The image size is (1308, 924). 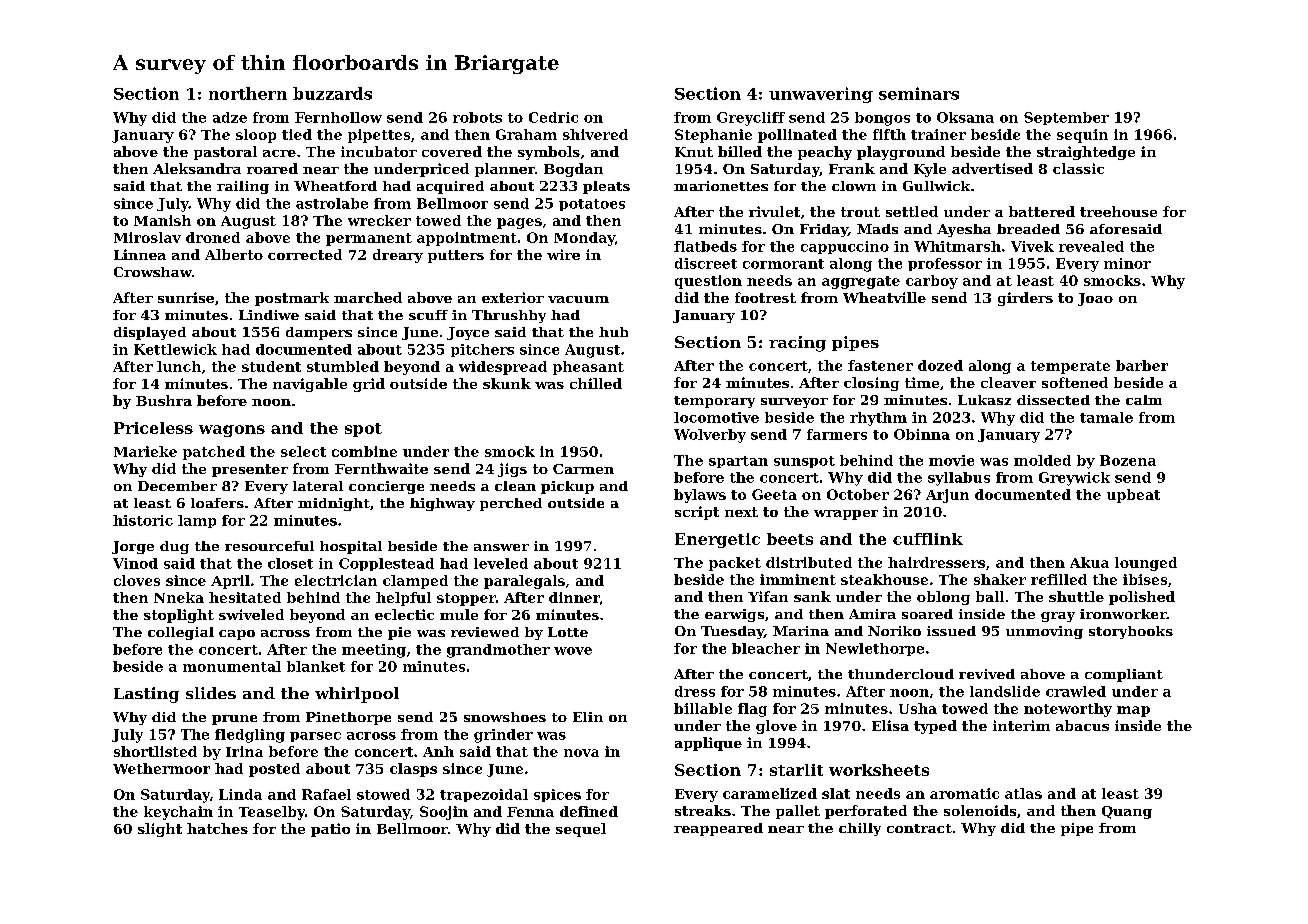 What do you see at coordinates (1146, 564) in the screenshot?
I see `lounged` at bounding box center [1146, 564].
